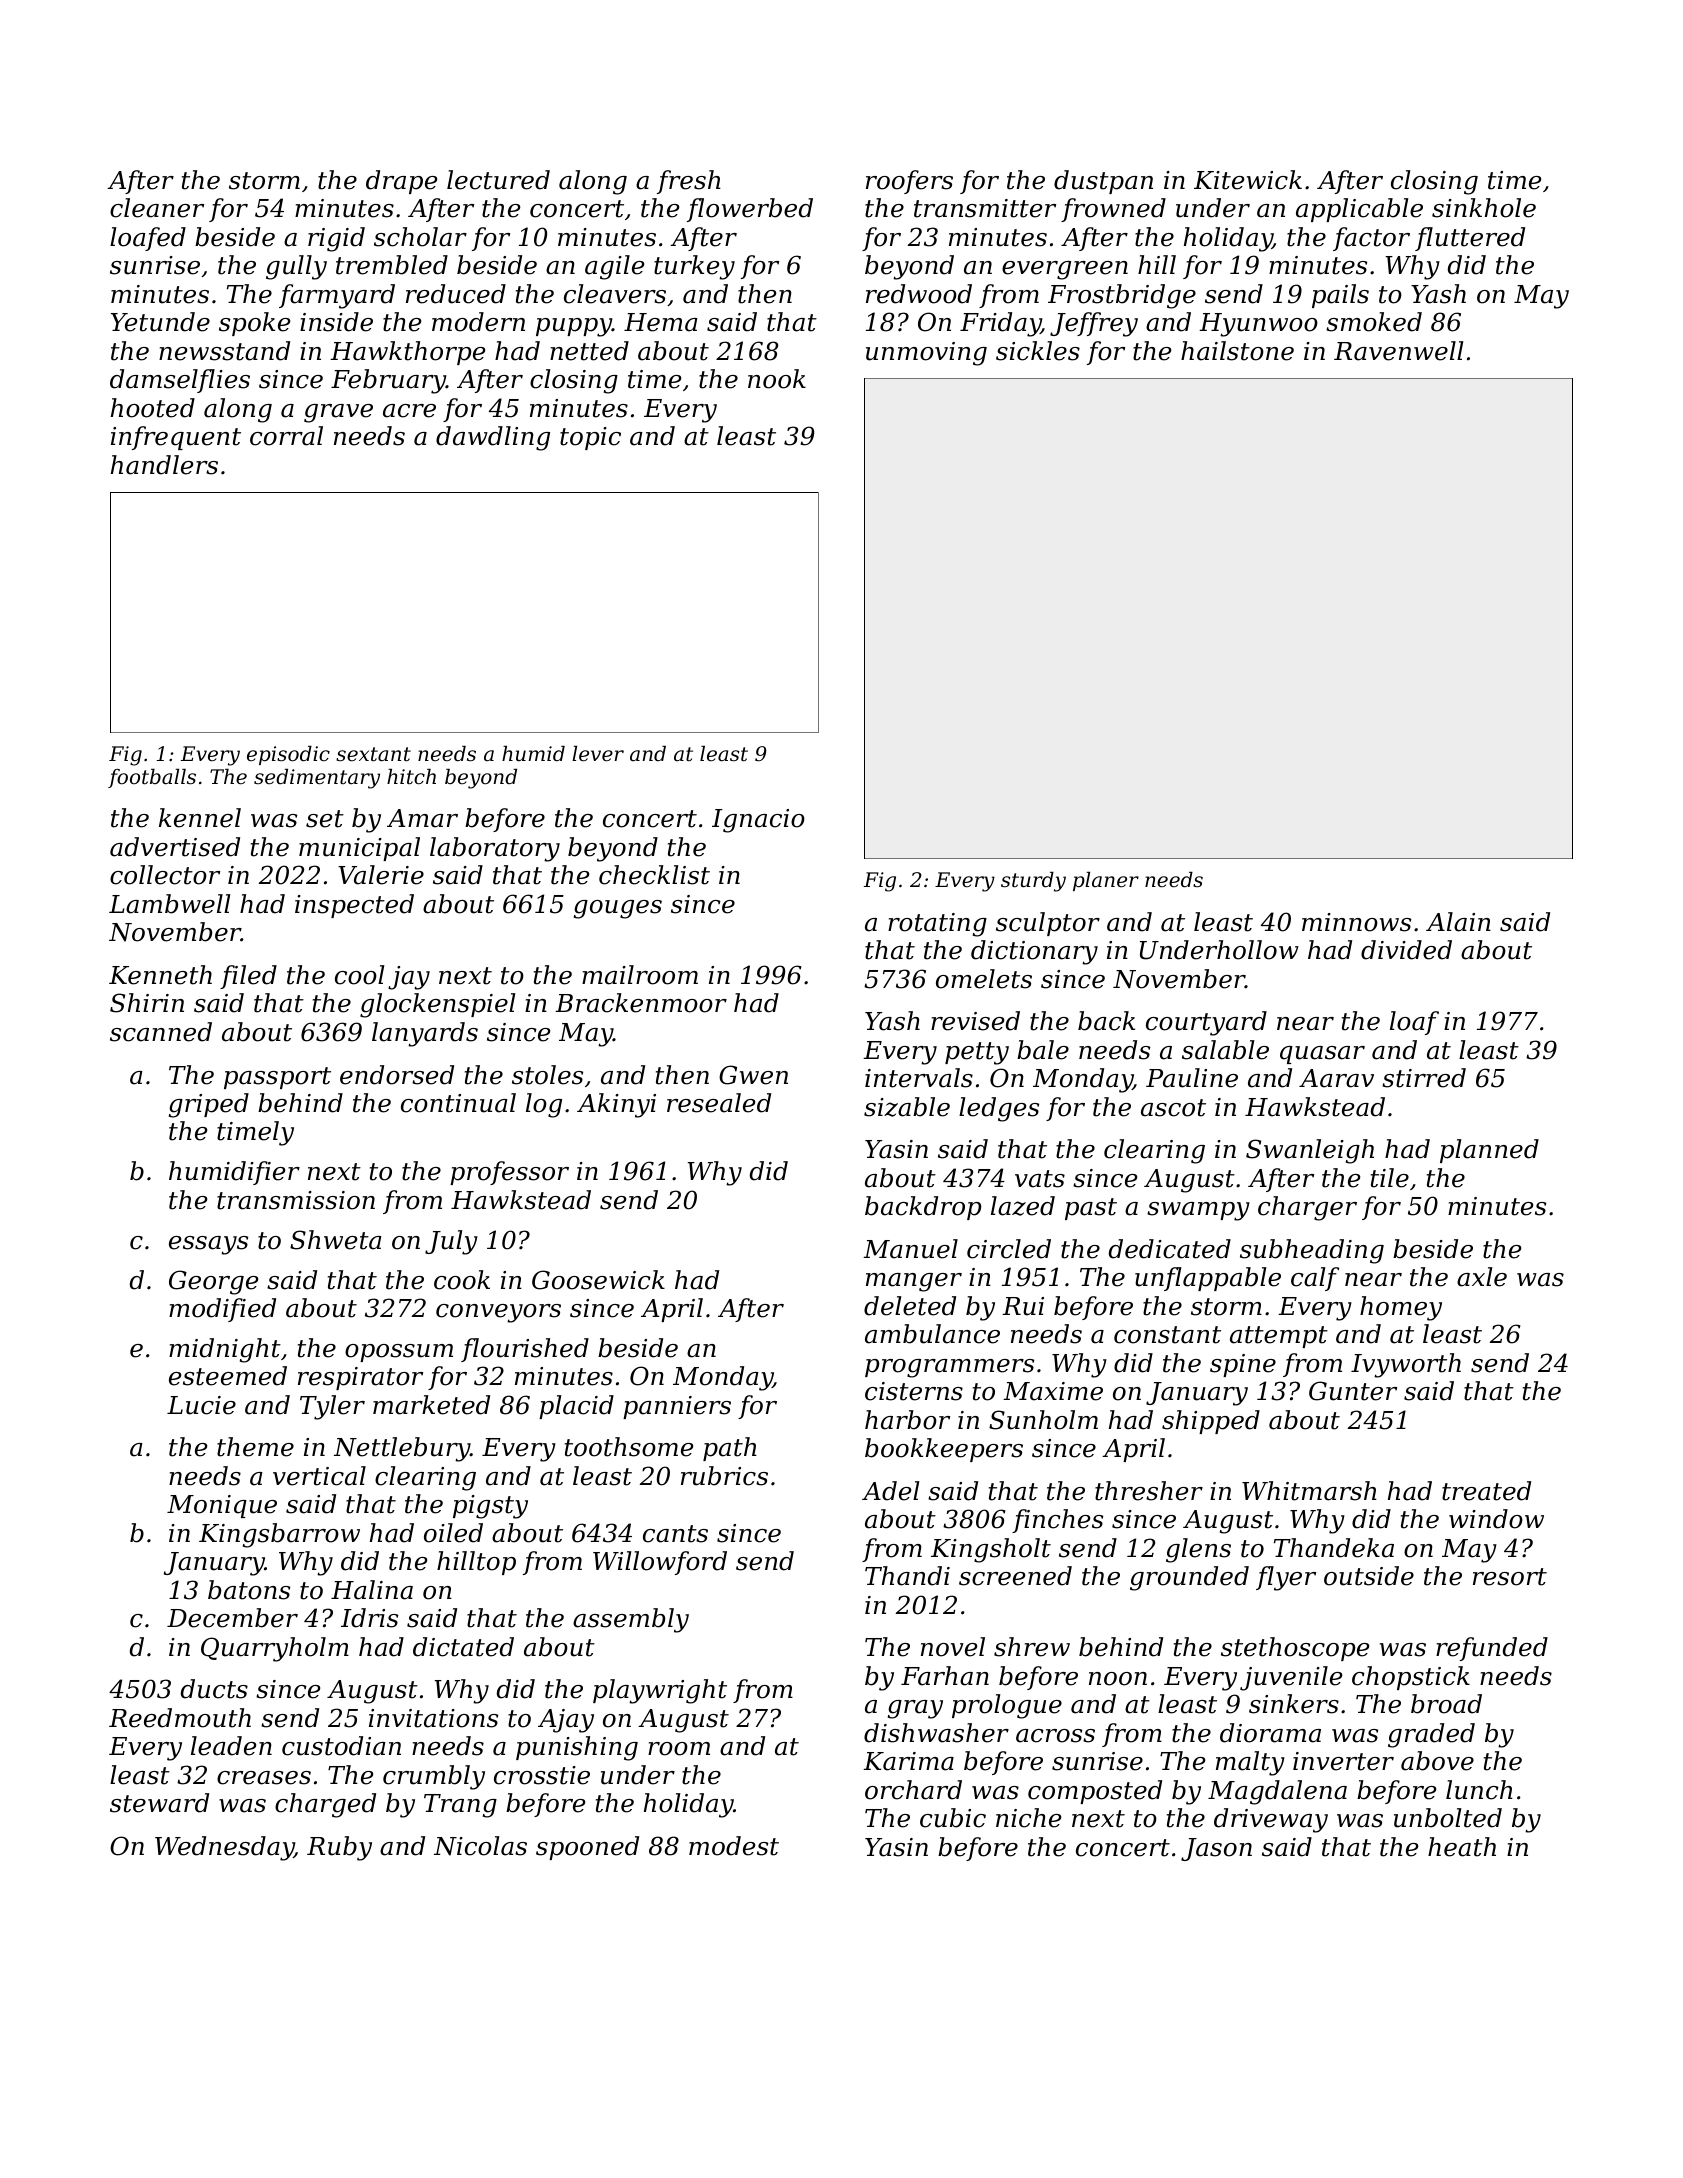 This page has height=2178, width=1683. What do you see at coordinates (660, 1691) in the page?
I see `playwright` at bounding box center [660, 1691].
